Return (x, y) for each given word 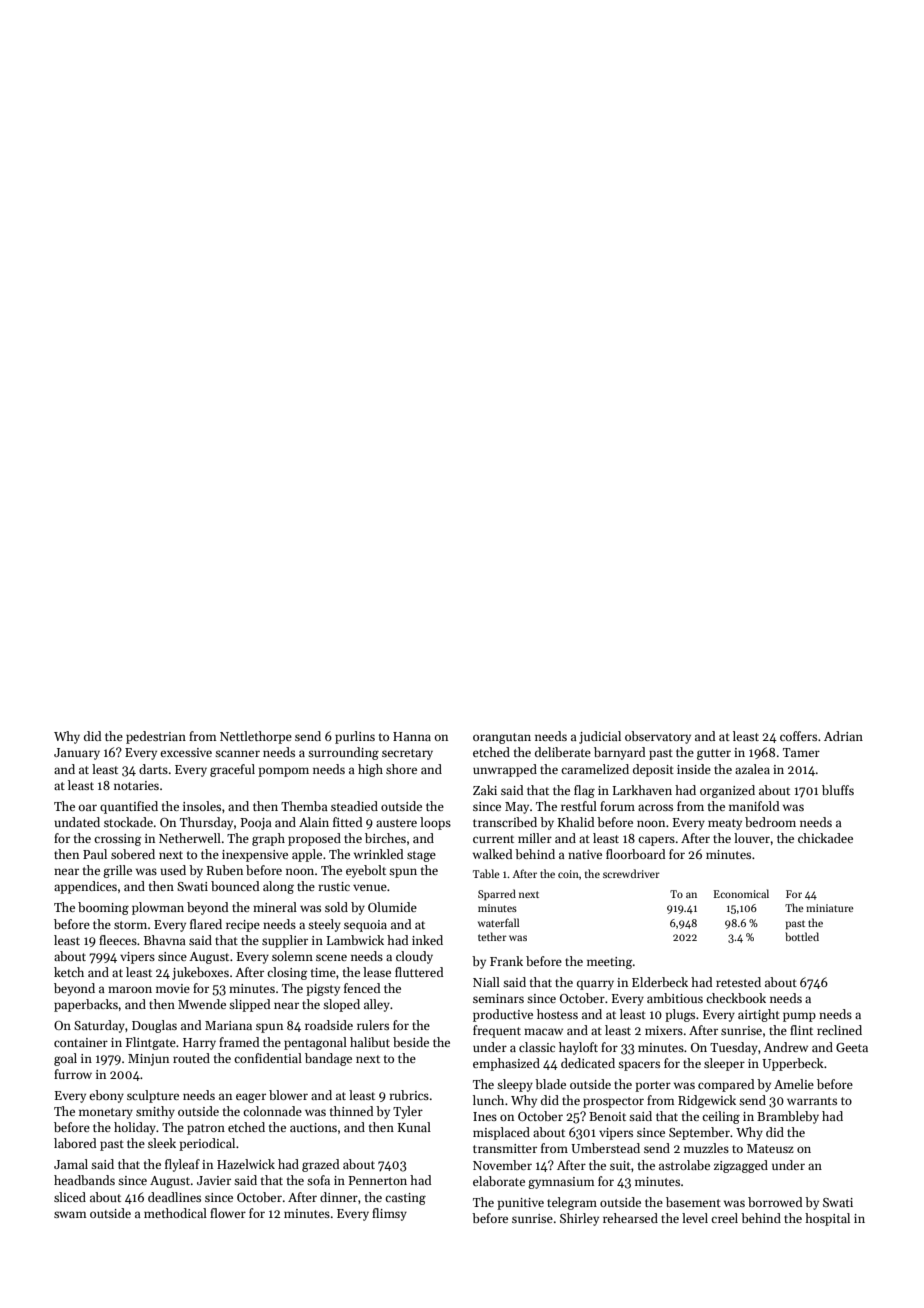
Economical (741, 893)
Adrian (843, 736)
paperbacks (86, 1005)
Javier (214, 1180)
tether (492, 936)
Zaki (485, 790)
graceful (232, 770)
